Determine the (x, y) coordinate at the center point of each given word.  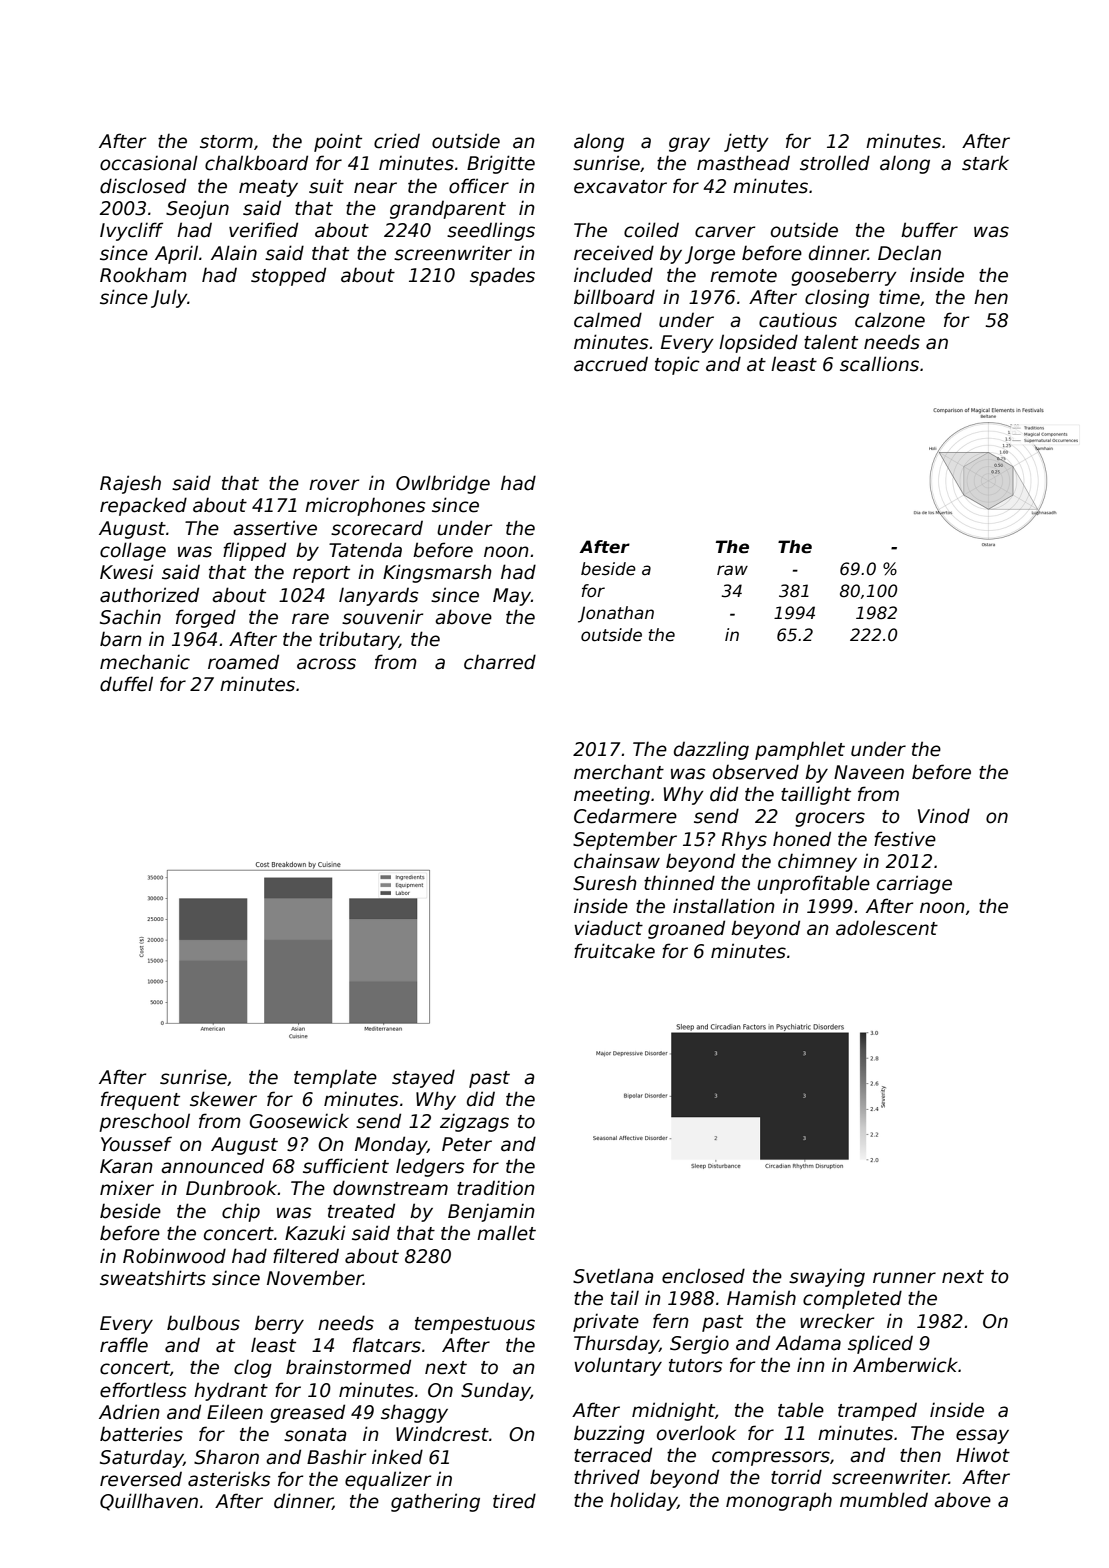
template (335, 1078)
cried (397, 141)
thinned (679, 883)
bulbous (203, 1323)
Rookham (143, 275)
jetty (746, 142)
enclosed (703, 1276)
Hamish (761, 1298)
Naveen (869, 772)
